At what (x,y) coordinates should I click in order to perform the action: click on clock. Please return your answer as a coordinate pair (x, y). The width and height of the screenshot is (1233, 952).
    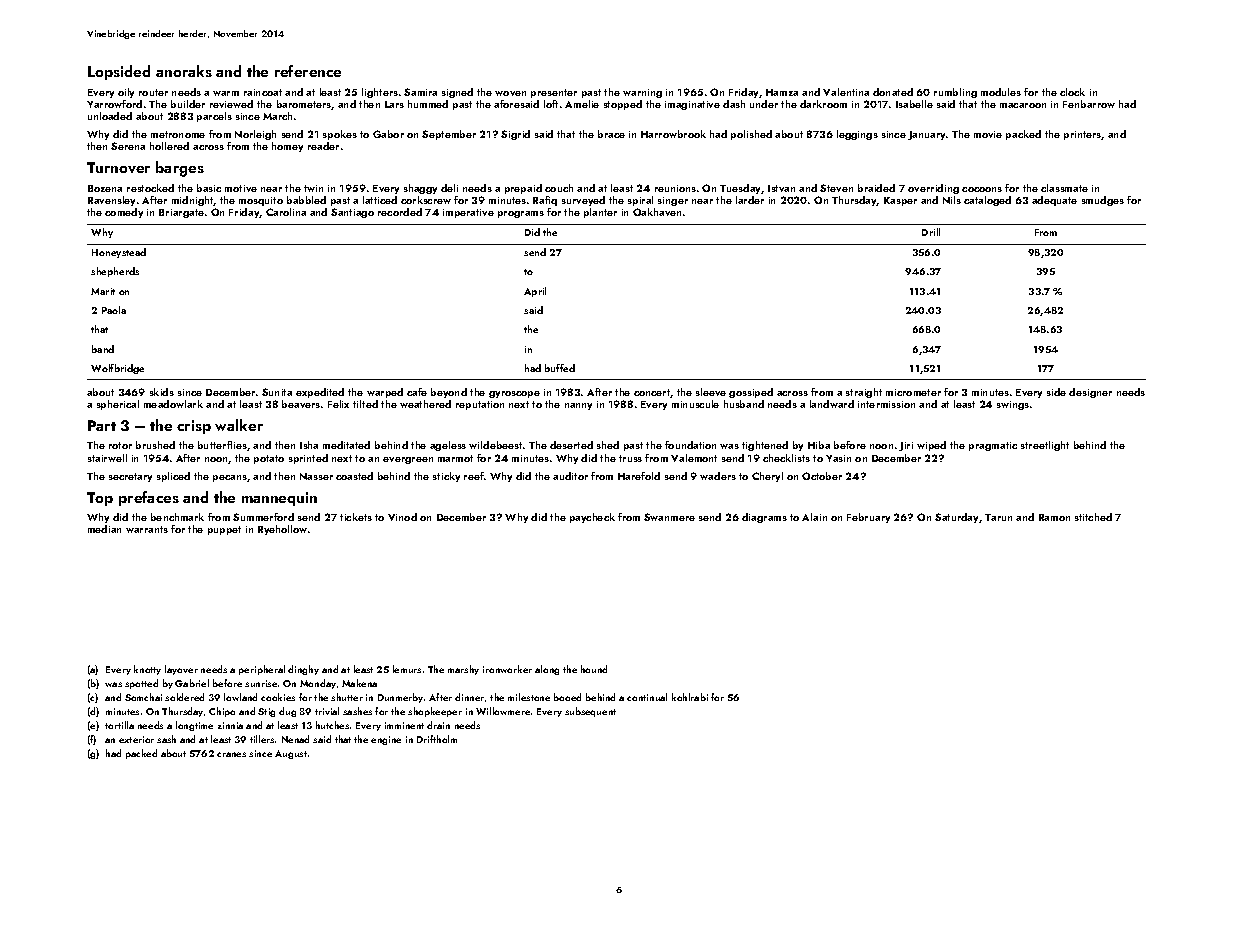
    Looking at the image, I should click on (1072, 92).
